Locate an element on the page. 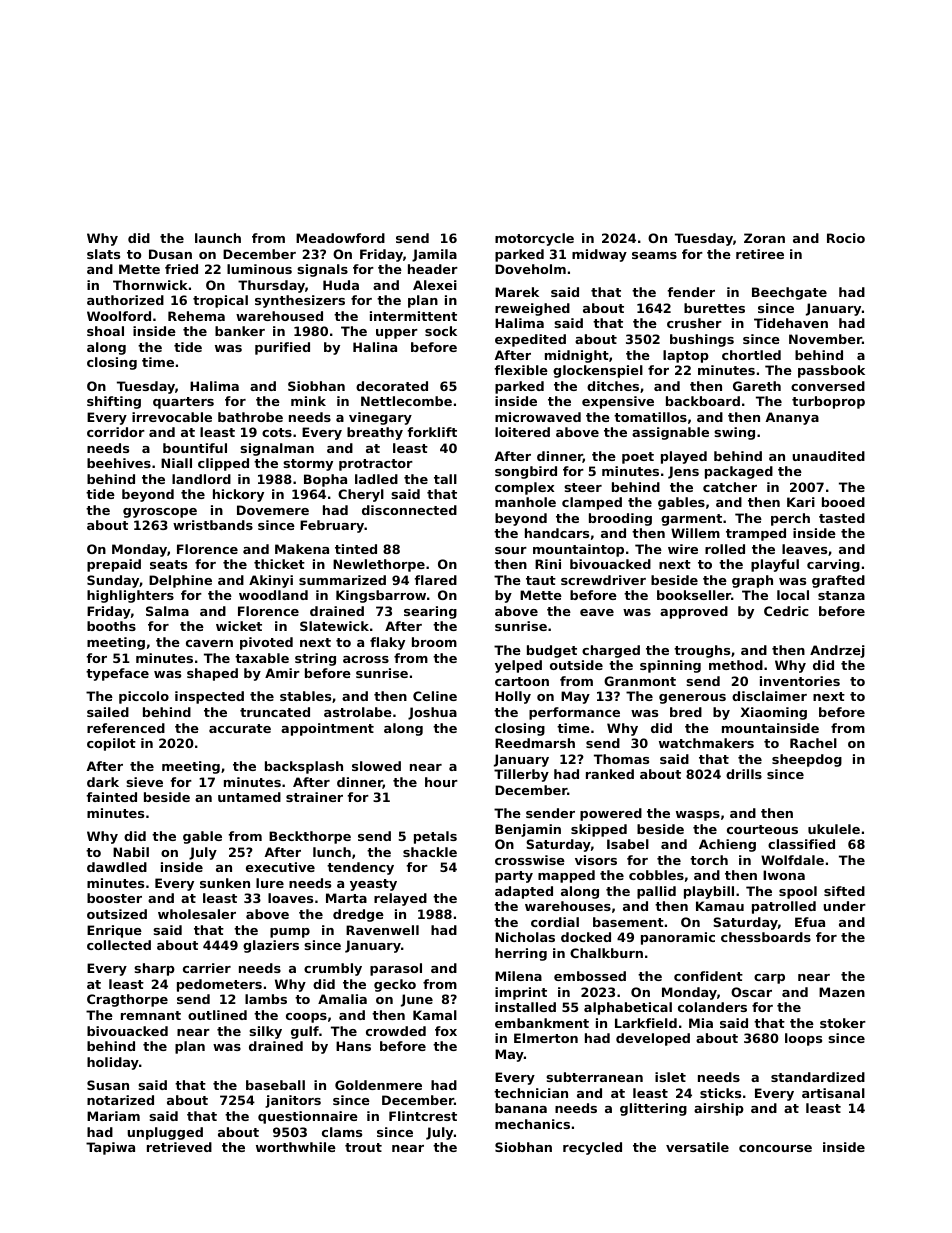 Image resolution: width=952 pixels, height=1233 pixels. broom is located at coordinates (434, 642).
